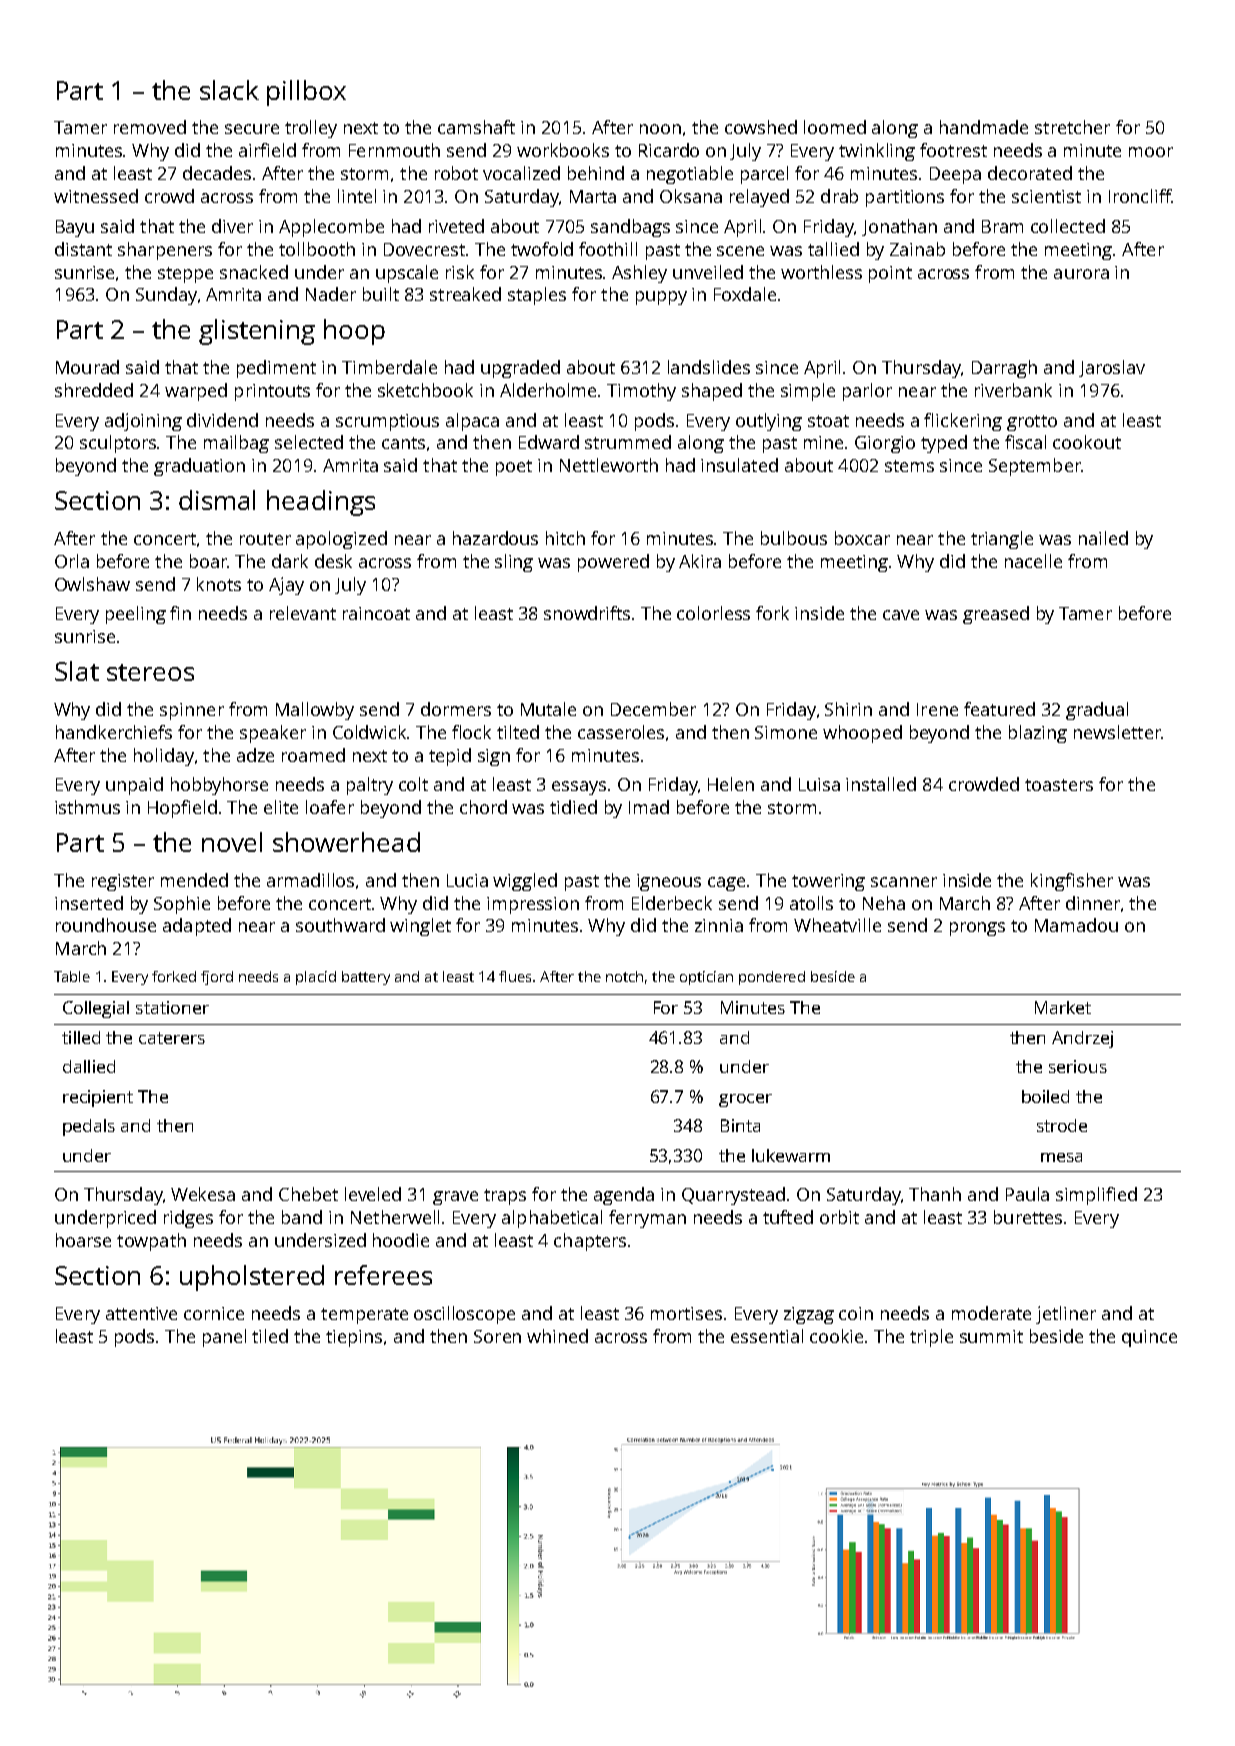 The image size is (1235, 1746). I want to click on inserted, so click(89, 903).
